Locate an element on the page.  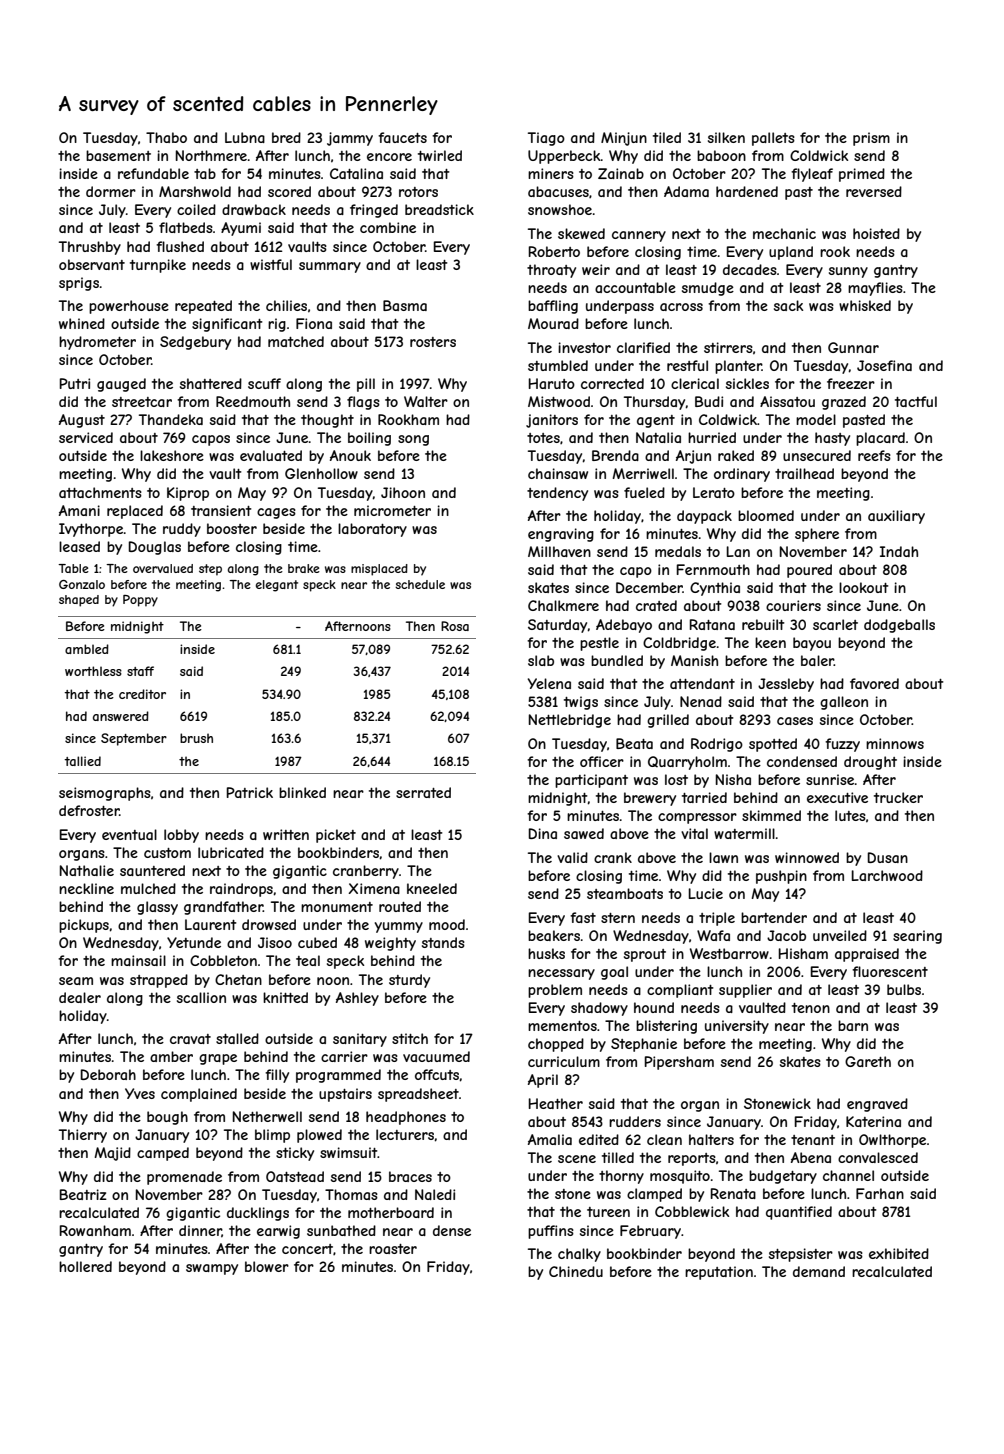
tactful is located at coordinates (916, 401).
